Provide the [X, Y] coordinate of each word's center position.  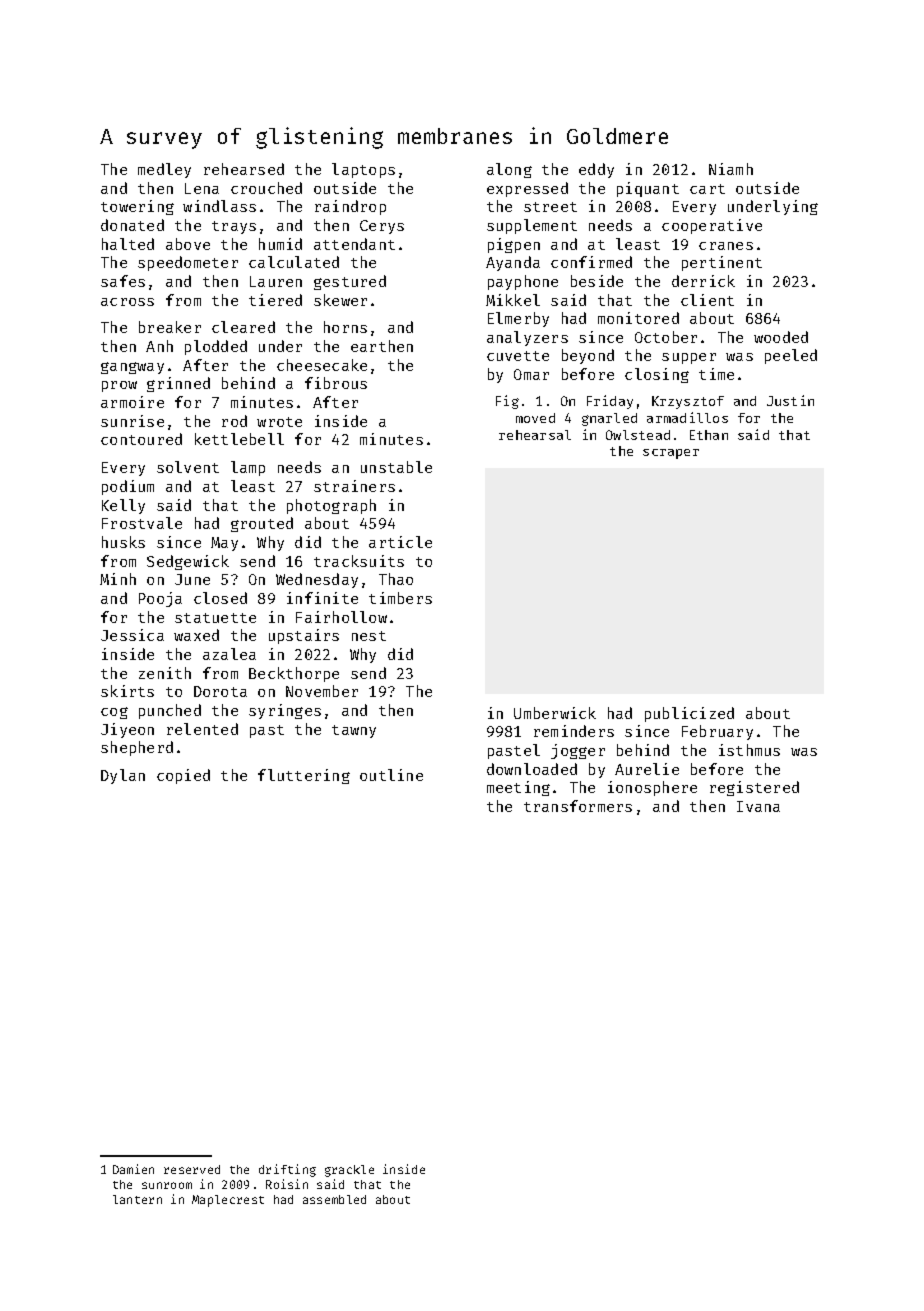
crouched [266, 188]
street [550, 207]
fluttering [304, 776]
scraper [671, 454]
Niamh [731, 169]
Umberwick [555, 713]
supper [689, 358]
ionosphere [652, 788]
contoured [141, 439]
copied [183, 776]
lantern [137, 1199]
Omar [531, 374]
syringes [285, 711]
